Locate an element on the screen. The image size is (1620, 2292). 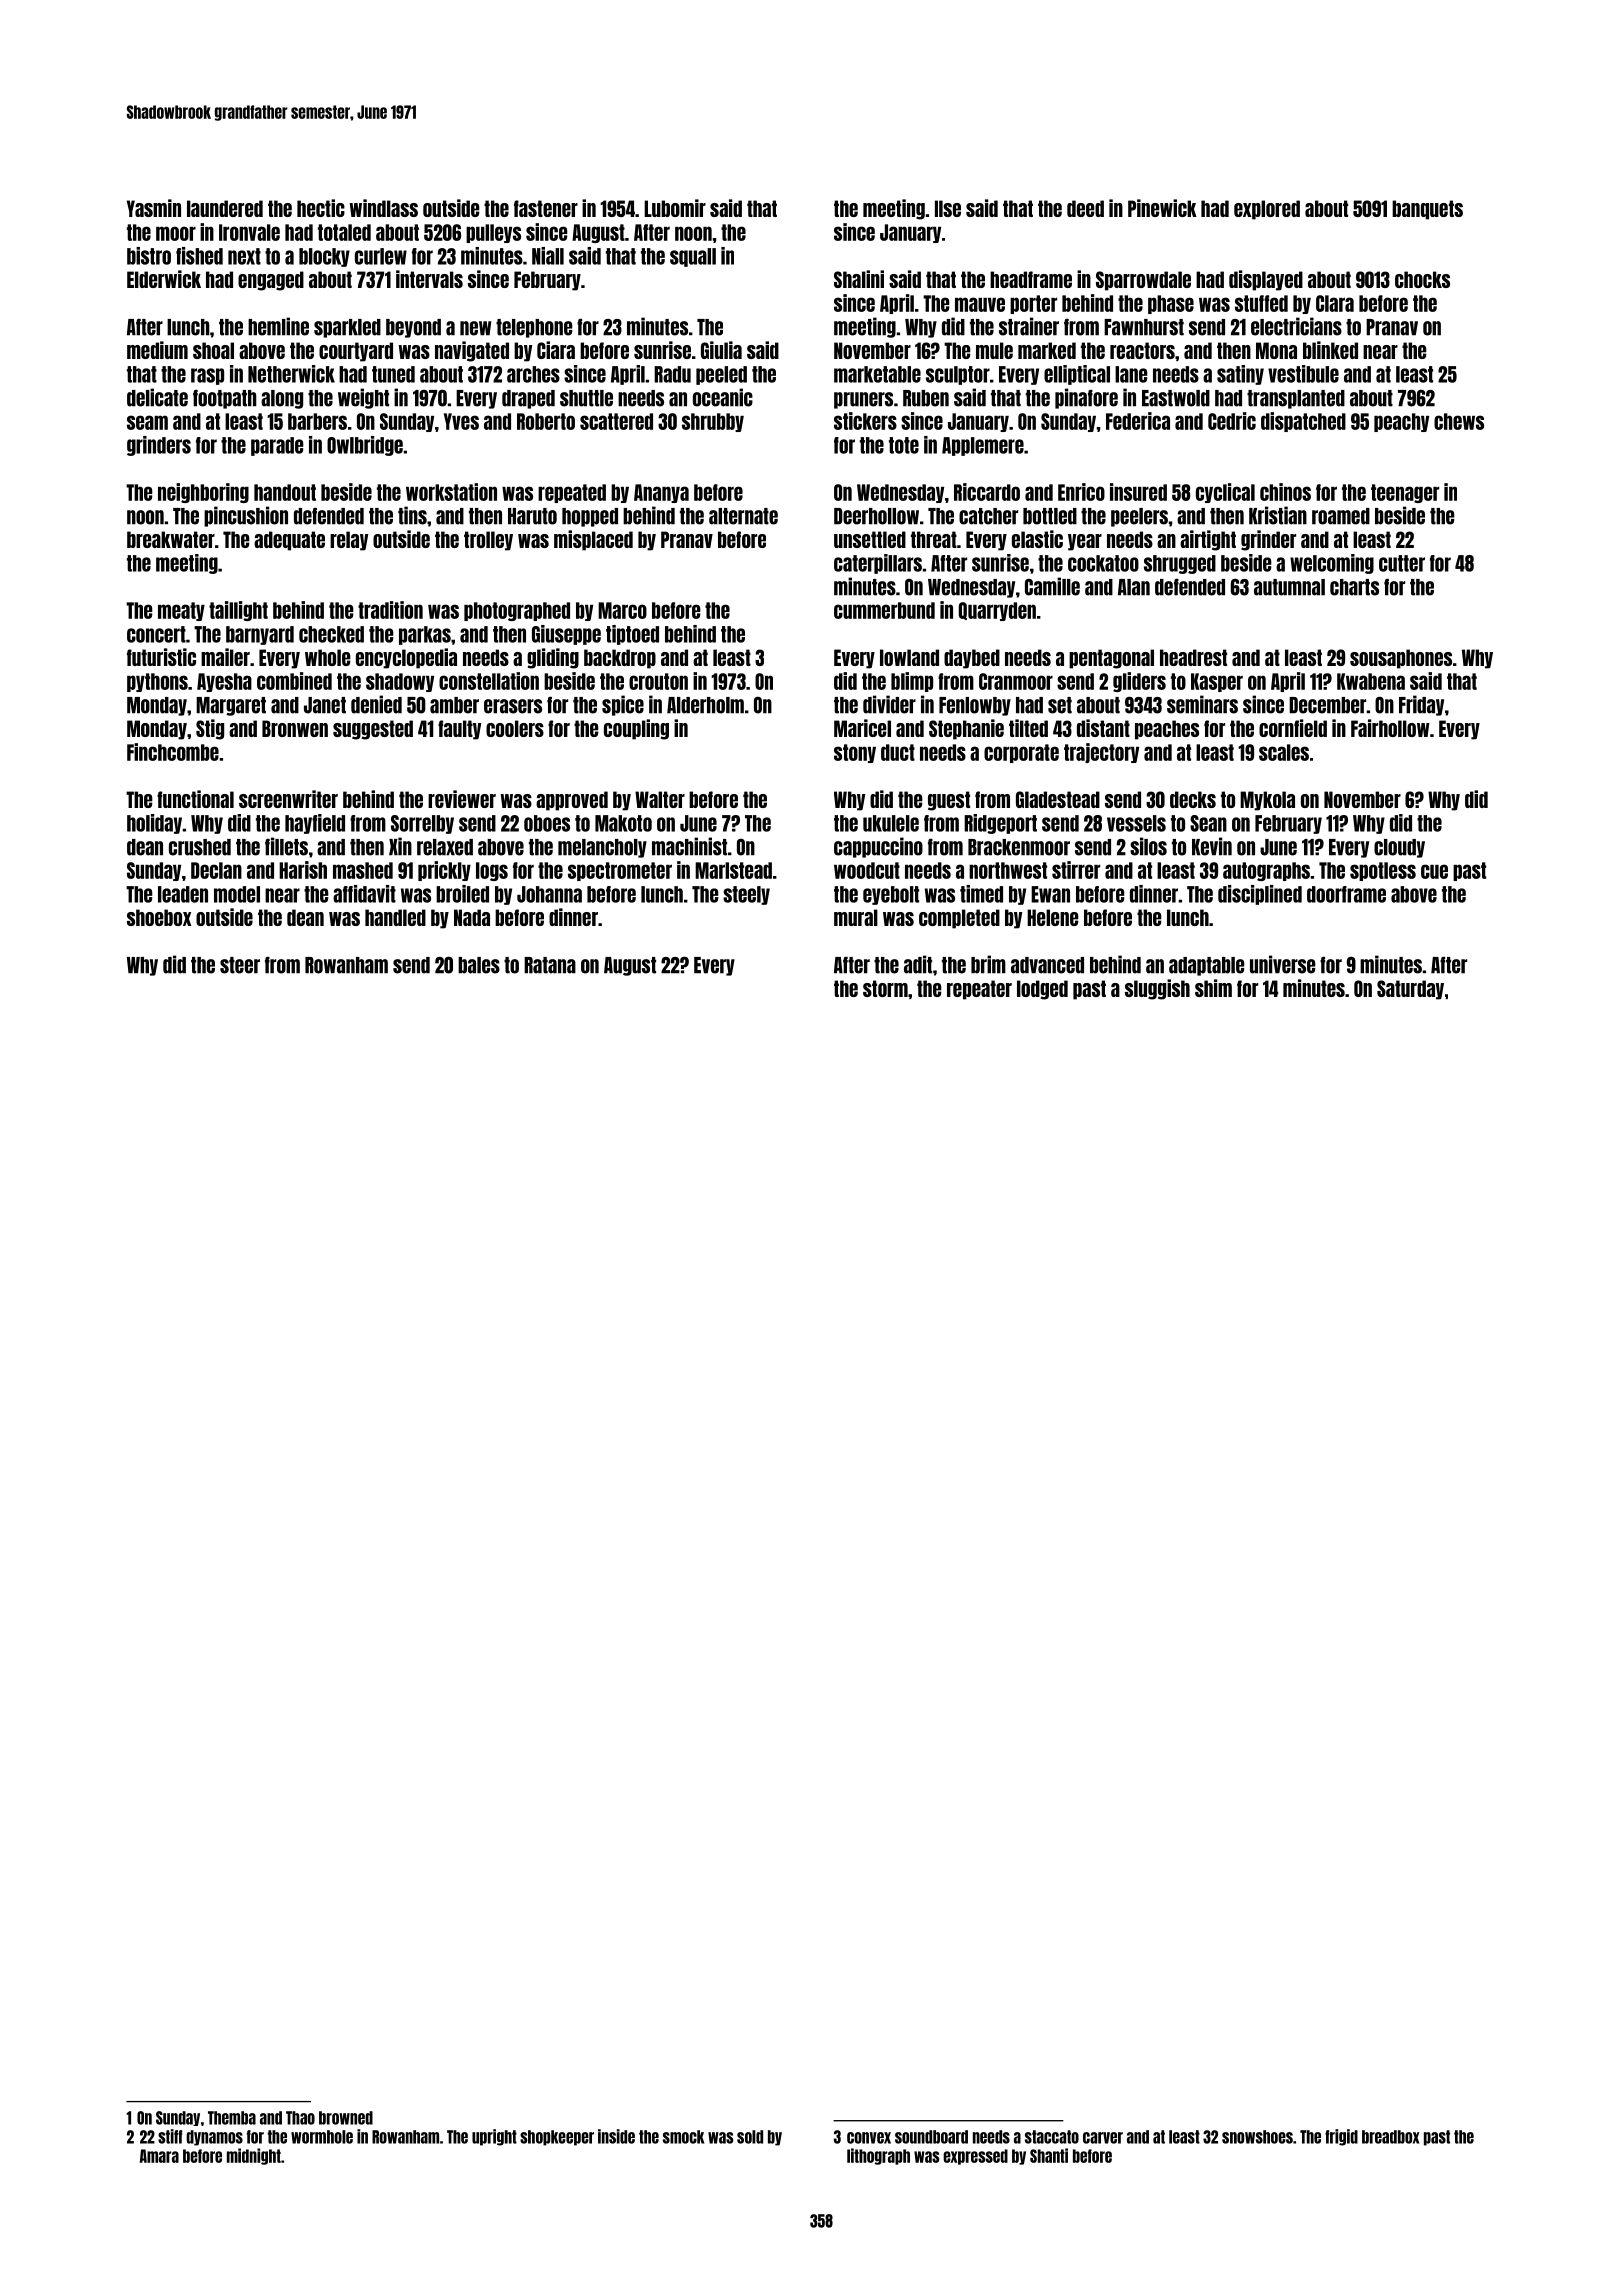
Friday is located at coordinates (1421, 705).
